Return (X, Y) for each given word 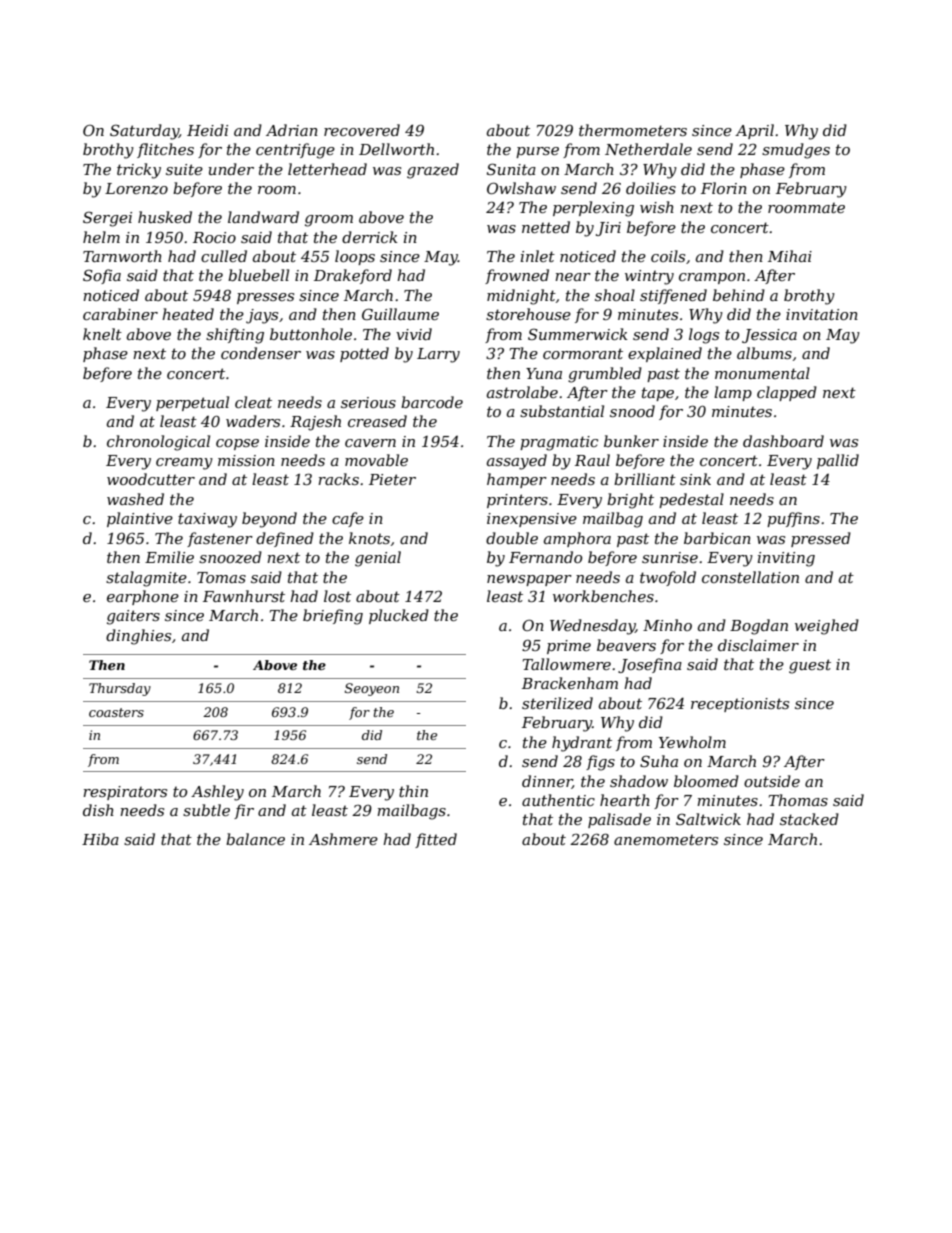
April (754, 131)
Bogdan (759, 627)
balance (255, 839)
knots (369, 538)
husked (165, 217)
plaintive (140, 519)
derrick (370, 237)
